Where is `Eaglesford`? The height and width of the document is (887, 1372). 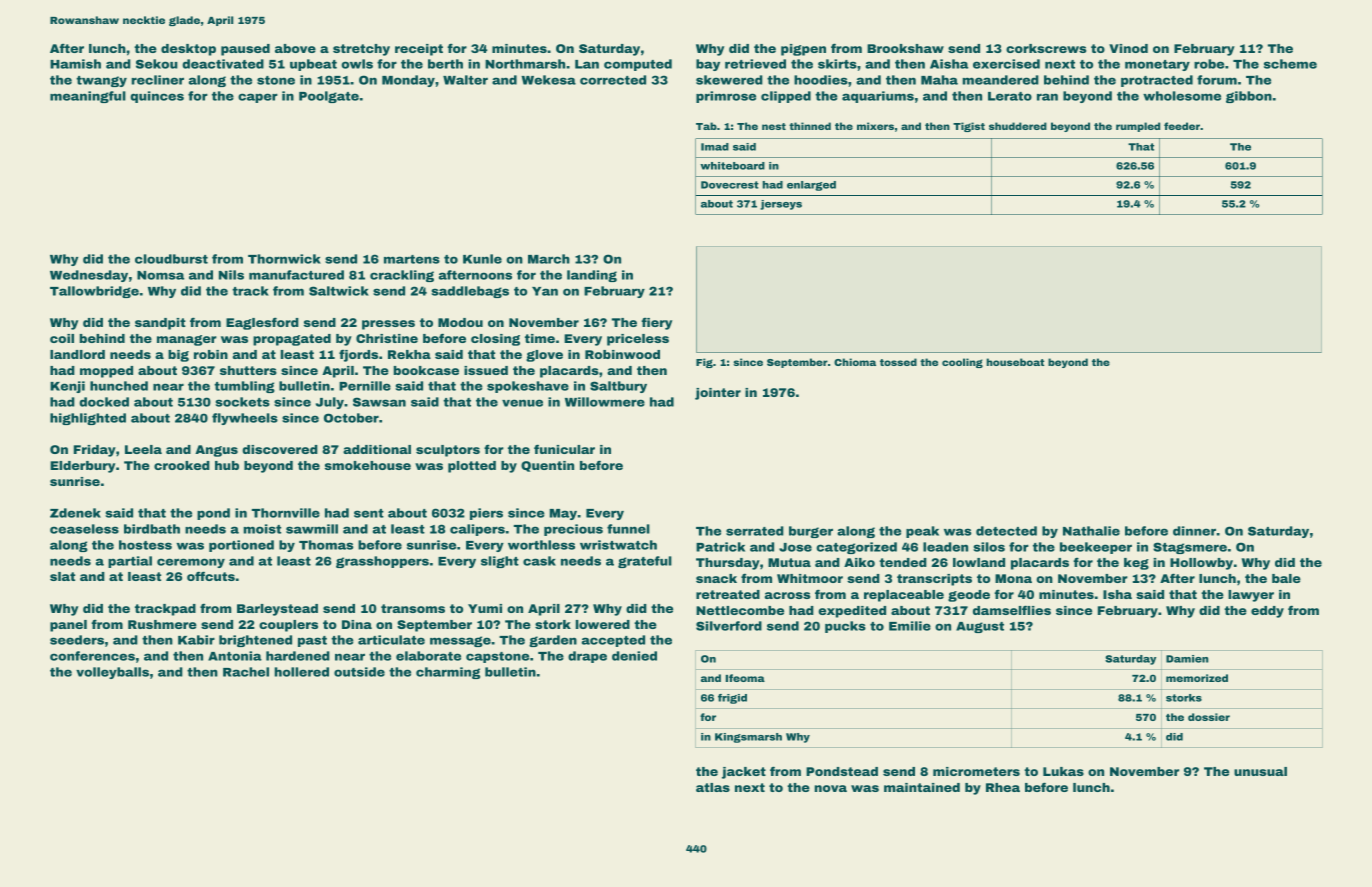 Eaglesford is located at coordinates (262, 323).
